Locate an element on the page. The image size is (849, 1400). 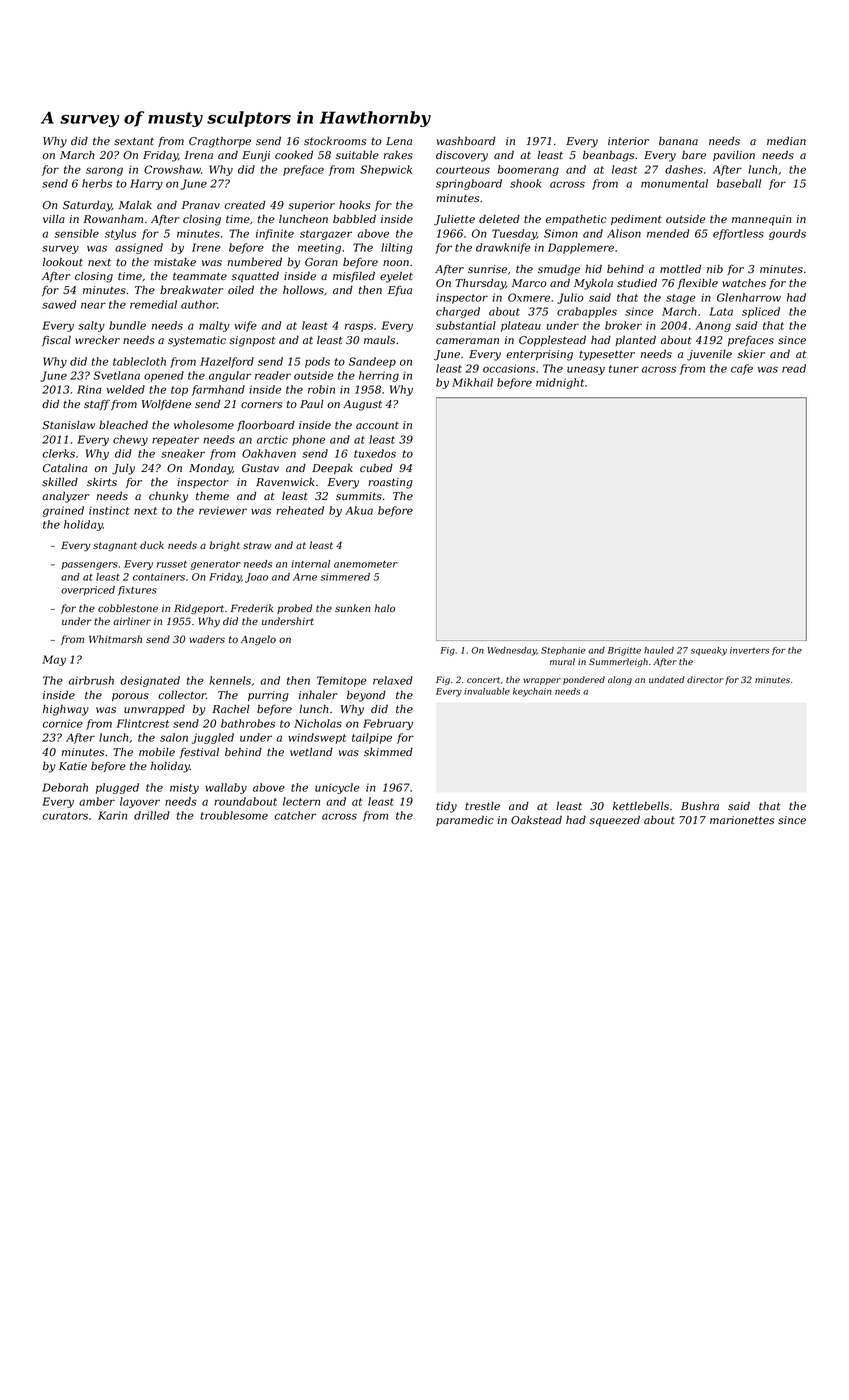
courteous is located at coordinates (463, 170).
